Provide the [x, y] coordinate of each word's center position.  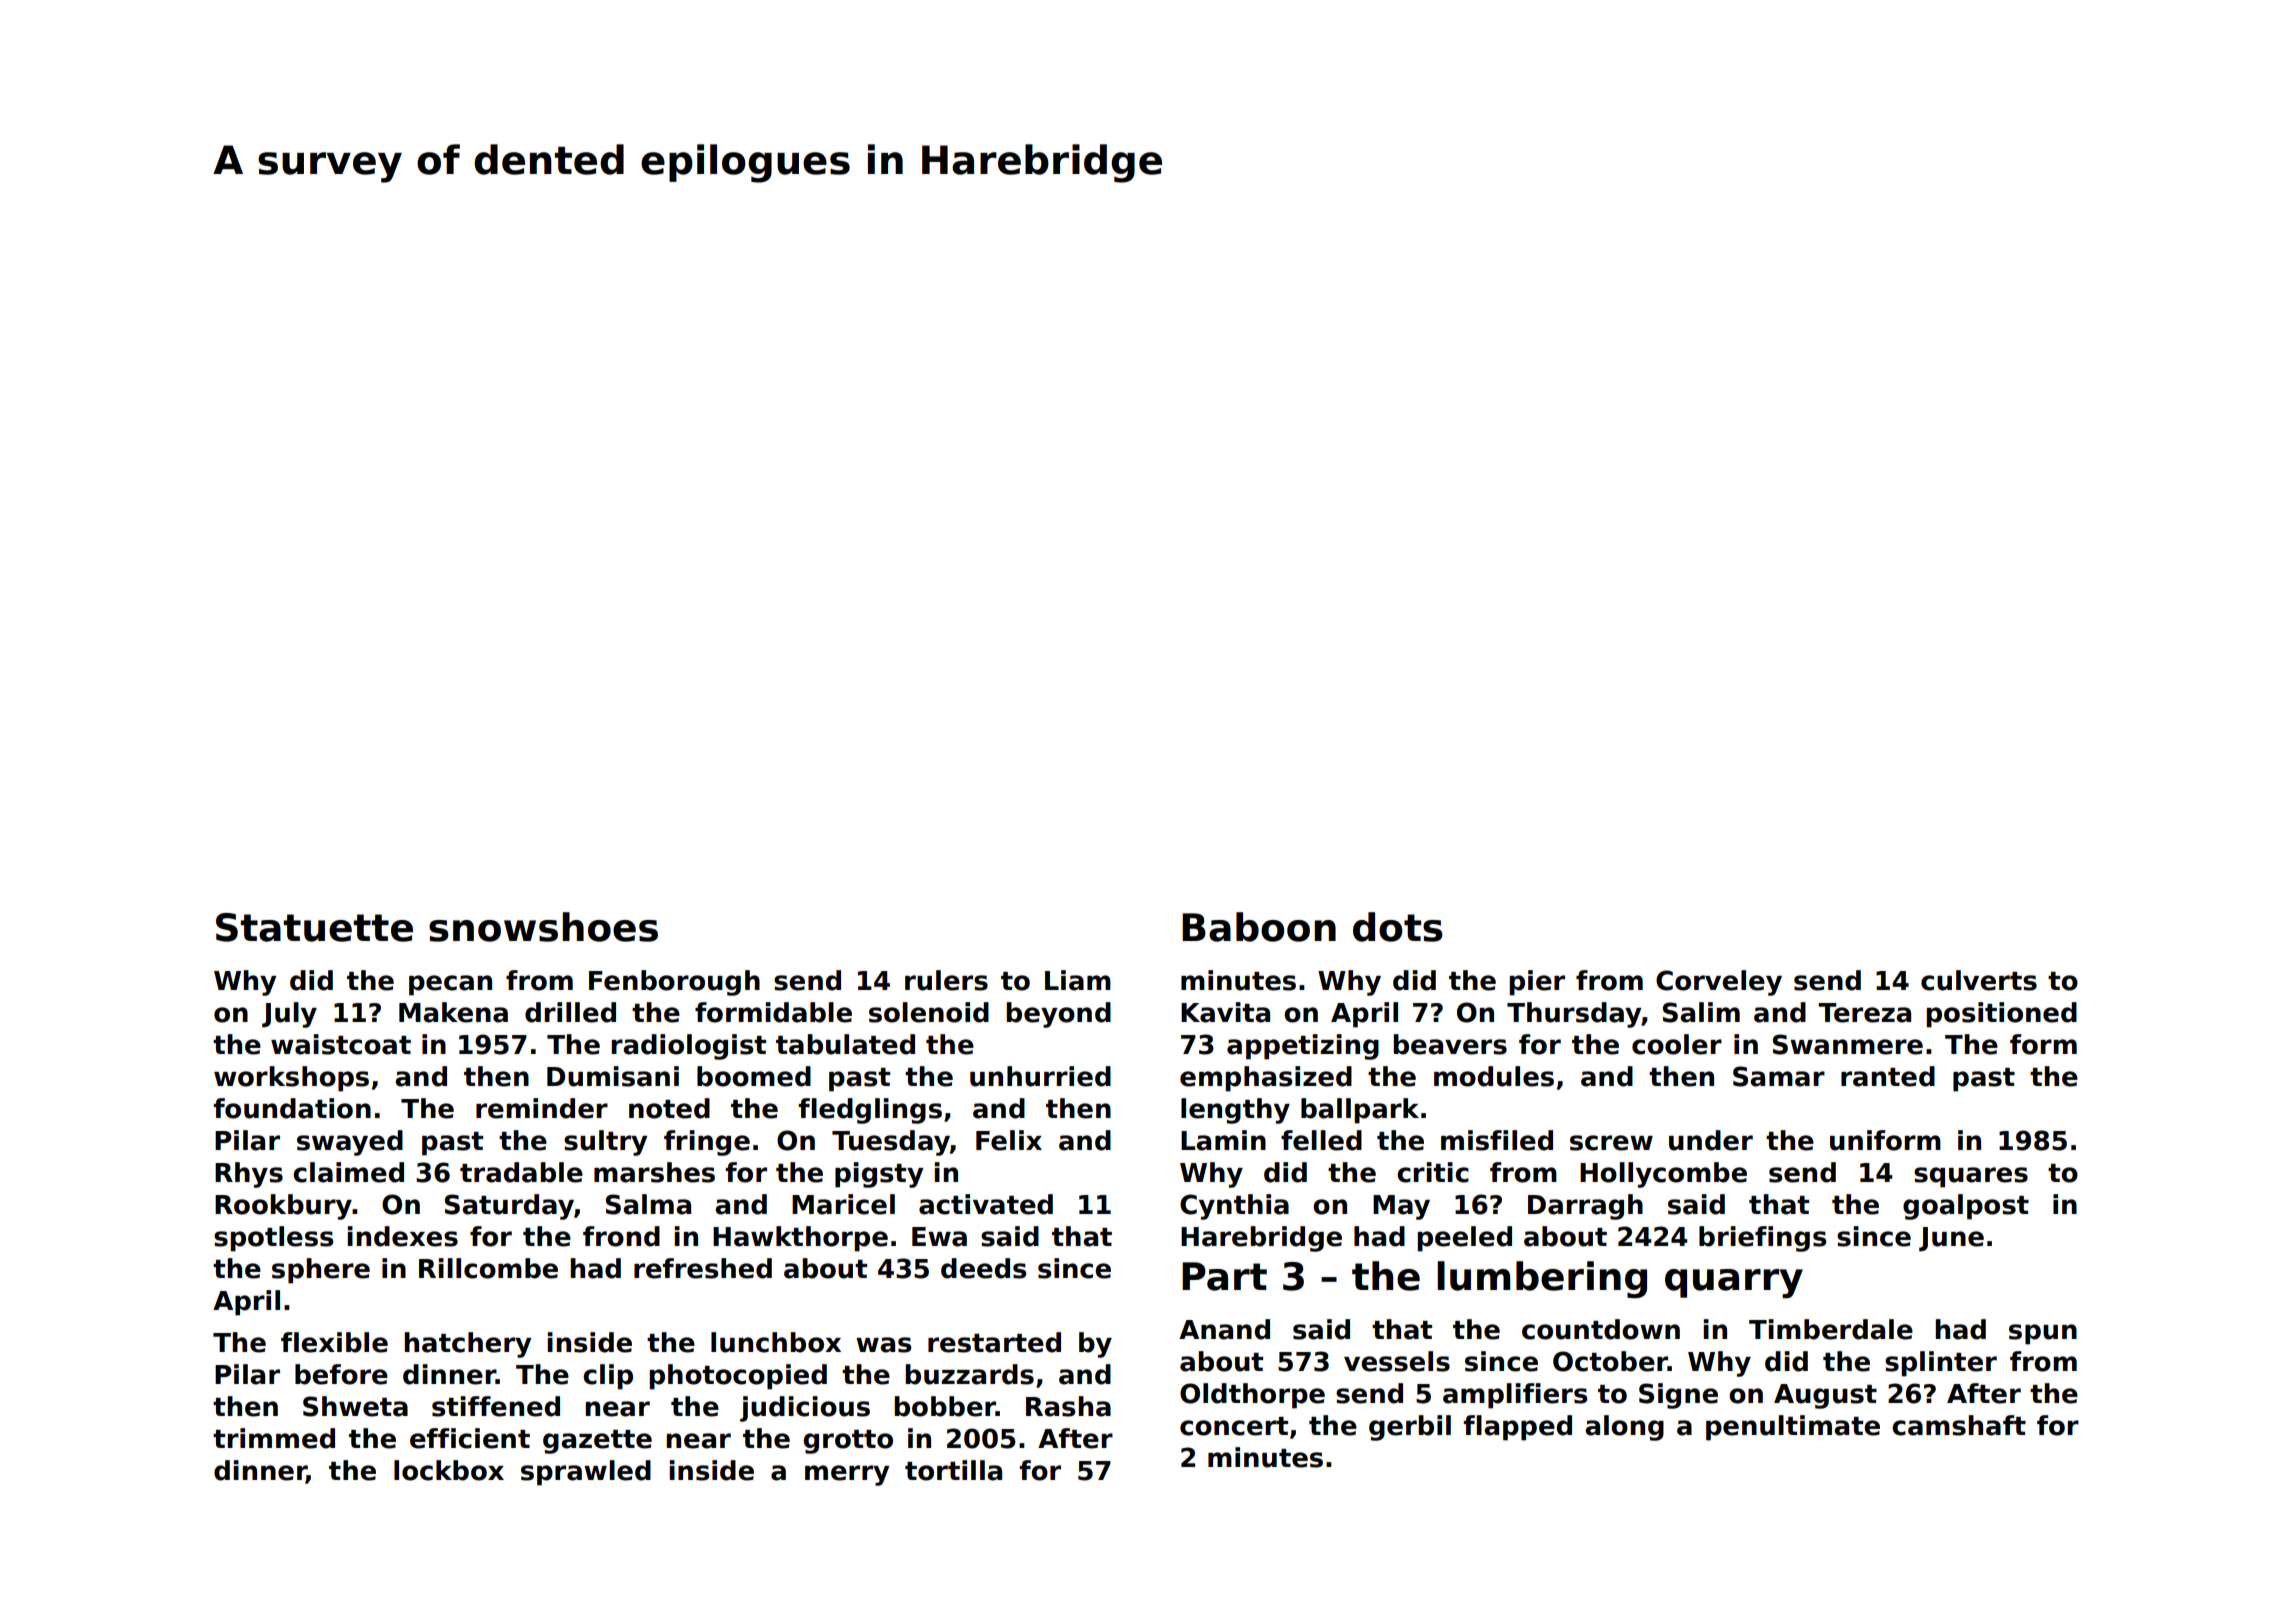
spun [2043, 1334]
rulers [946, 980]
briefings [1762, 1239]
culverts [1979, 980]
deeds [983, 1268]
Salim [1701, 1012]
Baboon [1259, 927]
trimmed [274, 1438]
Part [1224, 1276]
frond [621, 1236]
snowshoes [543, 927]
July [289, 1015]
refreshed [703, 1268]
